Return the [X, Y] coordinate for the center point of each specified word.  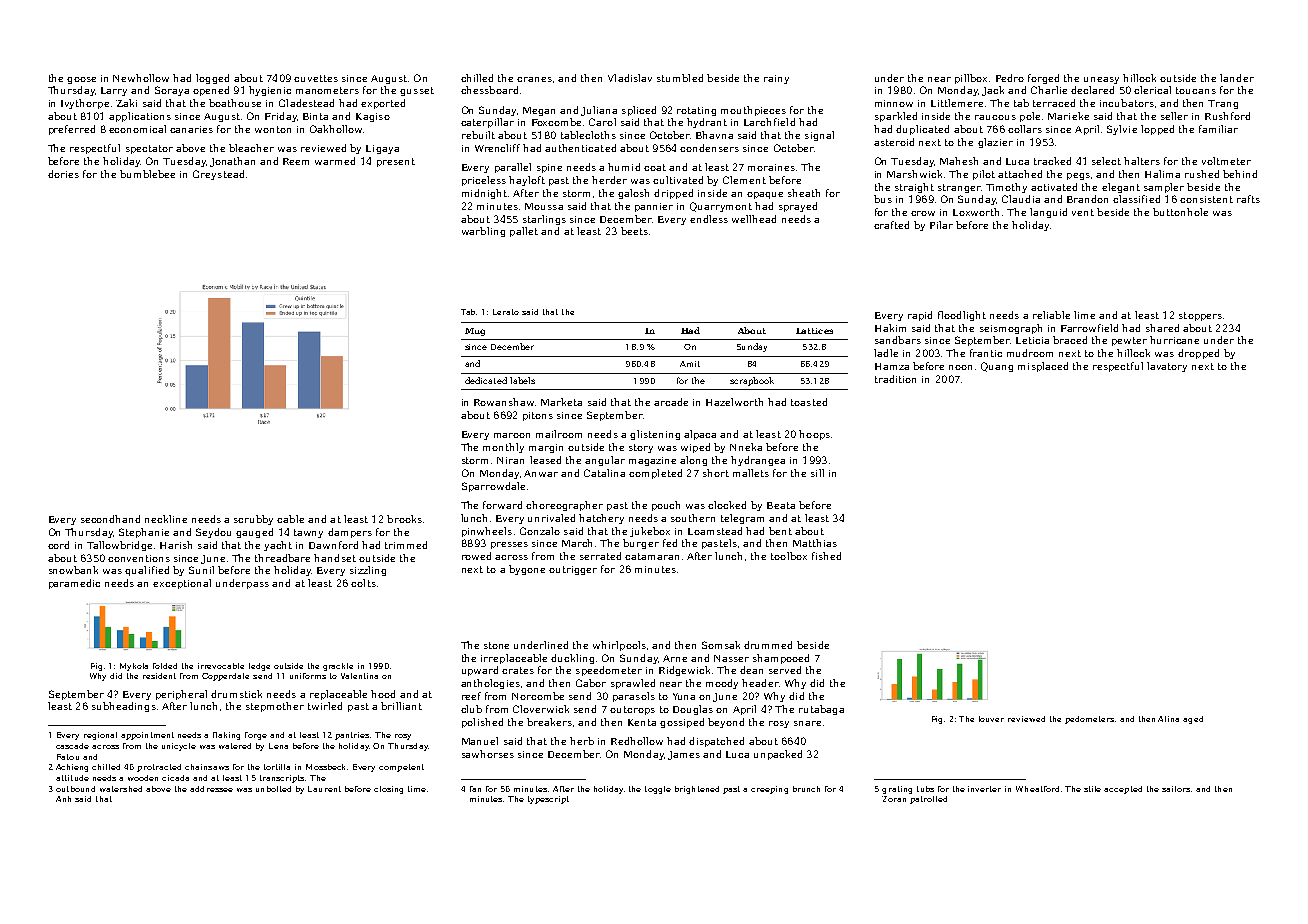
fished [826, 556]
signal [819, 136]
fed [670, 543]
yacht [278, 546]
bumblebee [147, 174]
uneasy [1101, 80]
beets [634, 231]
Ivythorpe [85, 104]
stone [496, 645]
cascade [72, 746]
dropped [1198, 354]
